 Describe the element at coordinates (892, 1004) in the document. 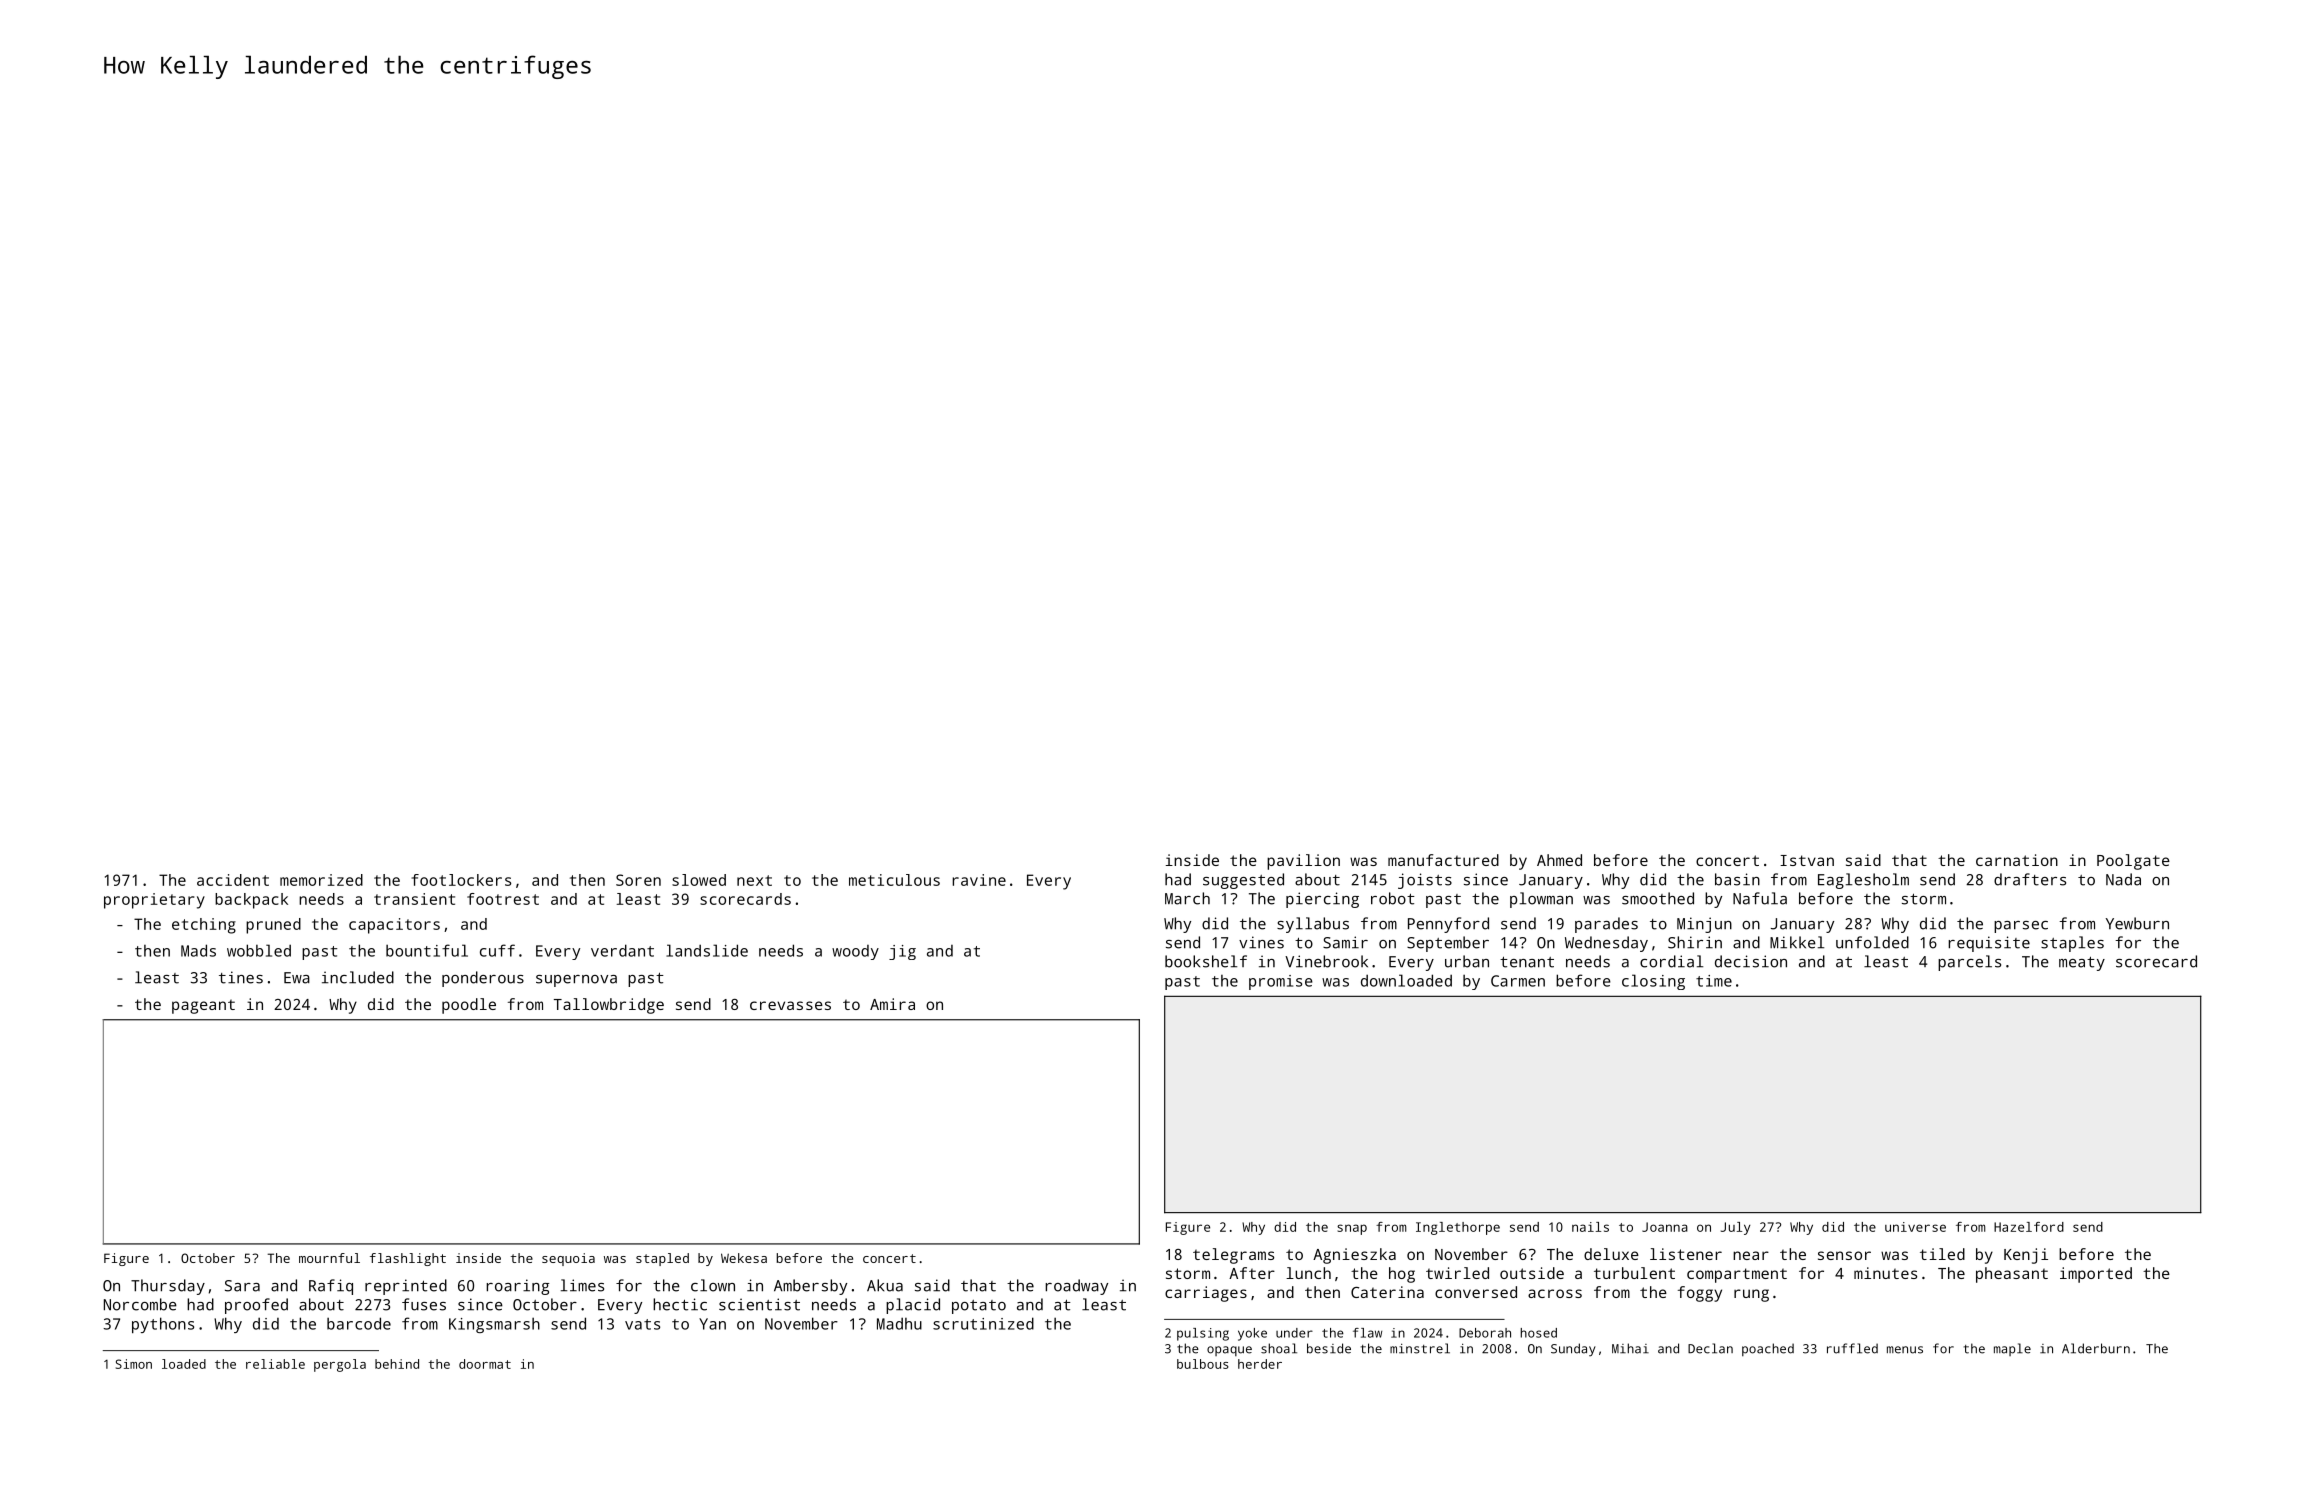

I see `Amira` at that location.
